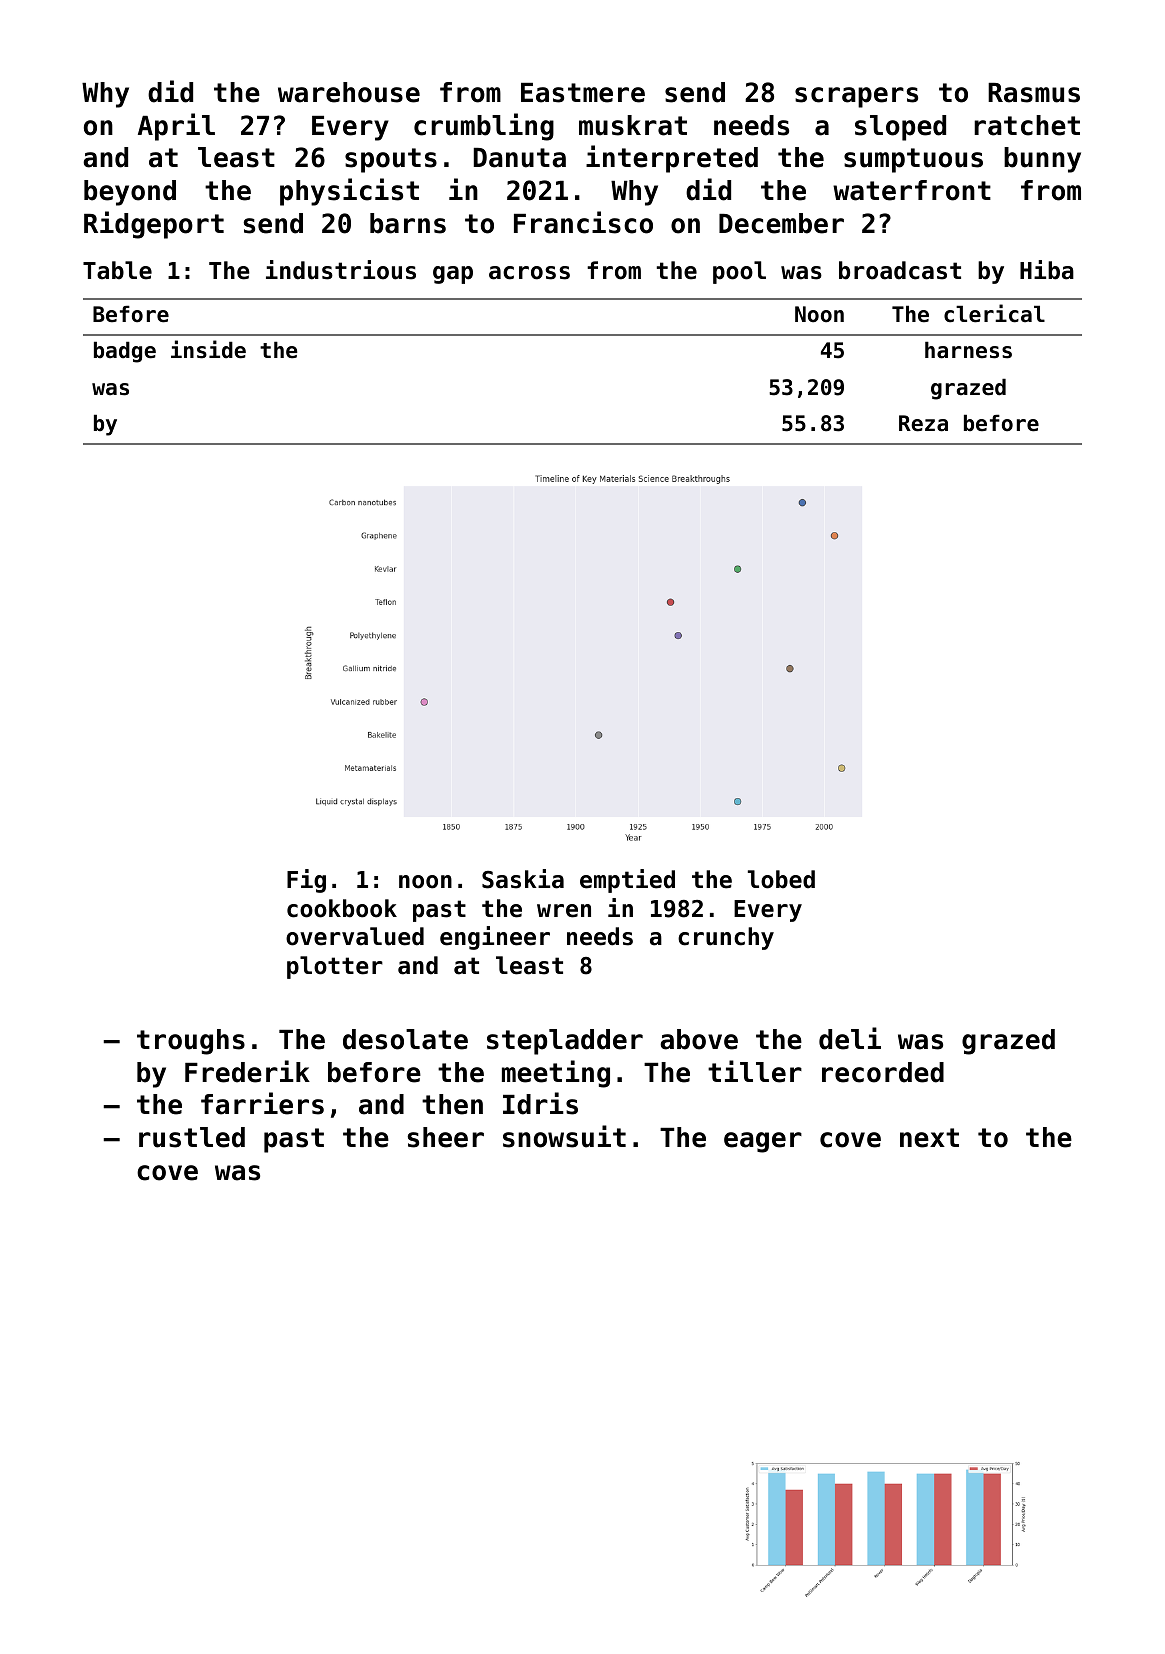 The height and width of the screenshot is (1654, 1165). What do you see at coordinates (781, 879) in the screenshot?
I see `lobed` at bounding box center [781, 879].
